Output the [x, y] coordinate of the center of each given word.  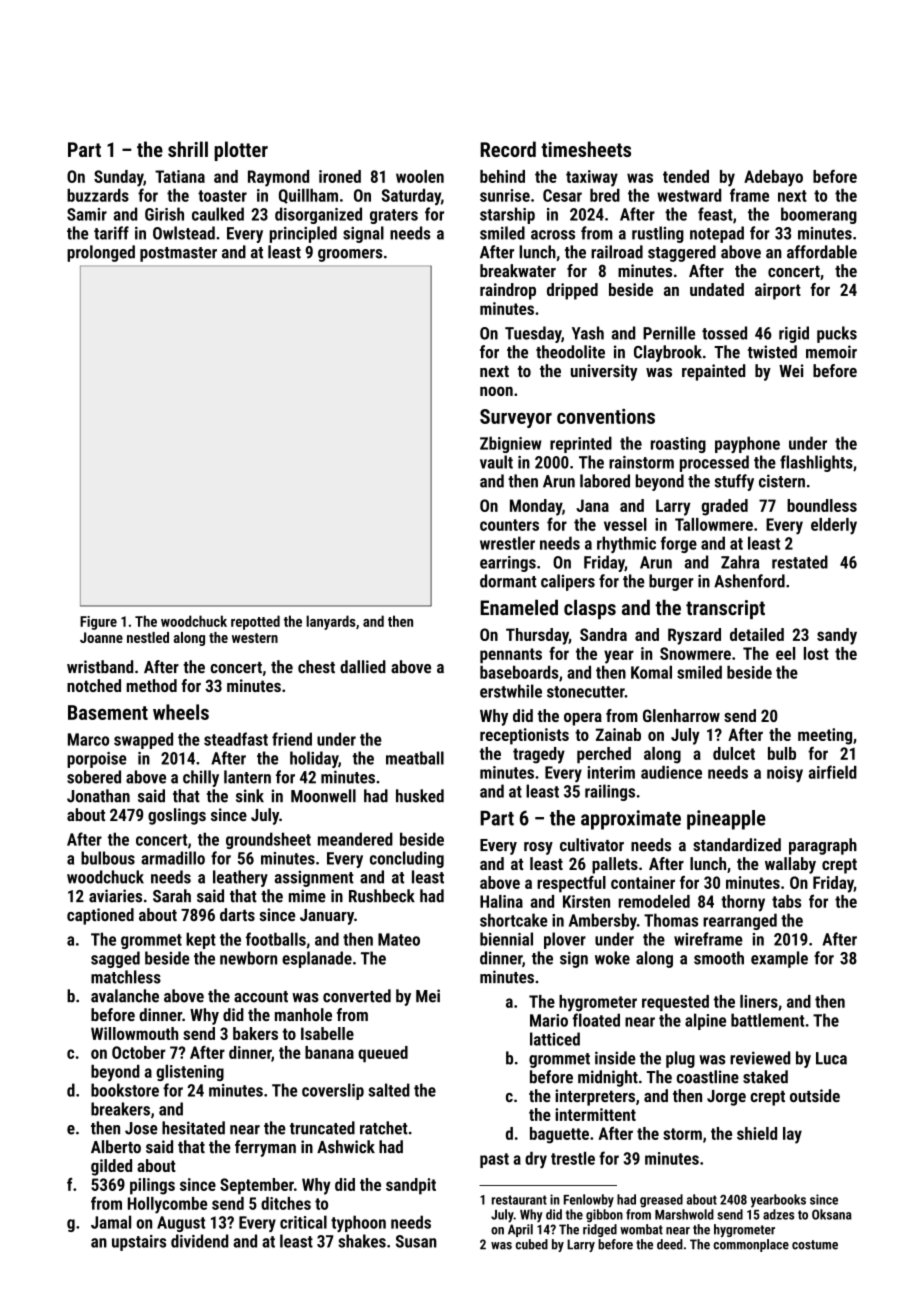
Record [508, 149]
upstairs [139, 1243]
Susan [416, 1241]
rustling [658, 234]
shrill [188, 149]
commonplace [751, 1245]
